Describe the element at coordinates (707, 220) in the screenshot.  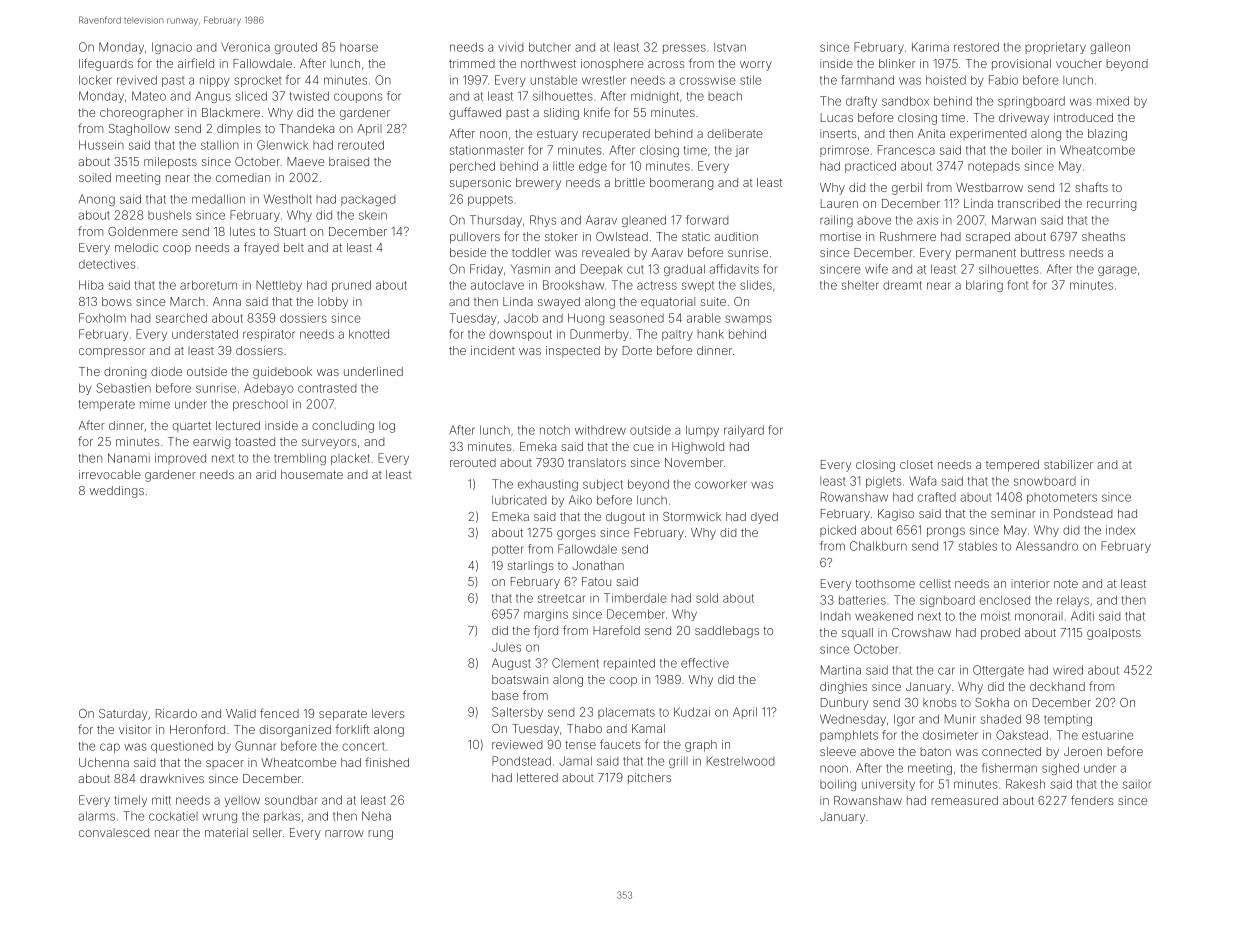
I see `forward` at that location.
